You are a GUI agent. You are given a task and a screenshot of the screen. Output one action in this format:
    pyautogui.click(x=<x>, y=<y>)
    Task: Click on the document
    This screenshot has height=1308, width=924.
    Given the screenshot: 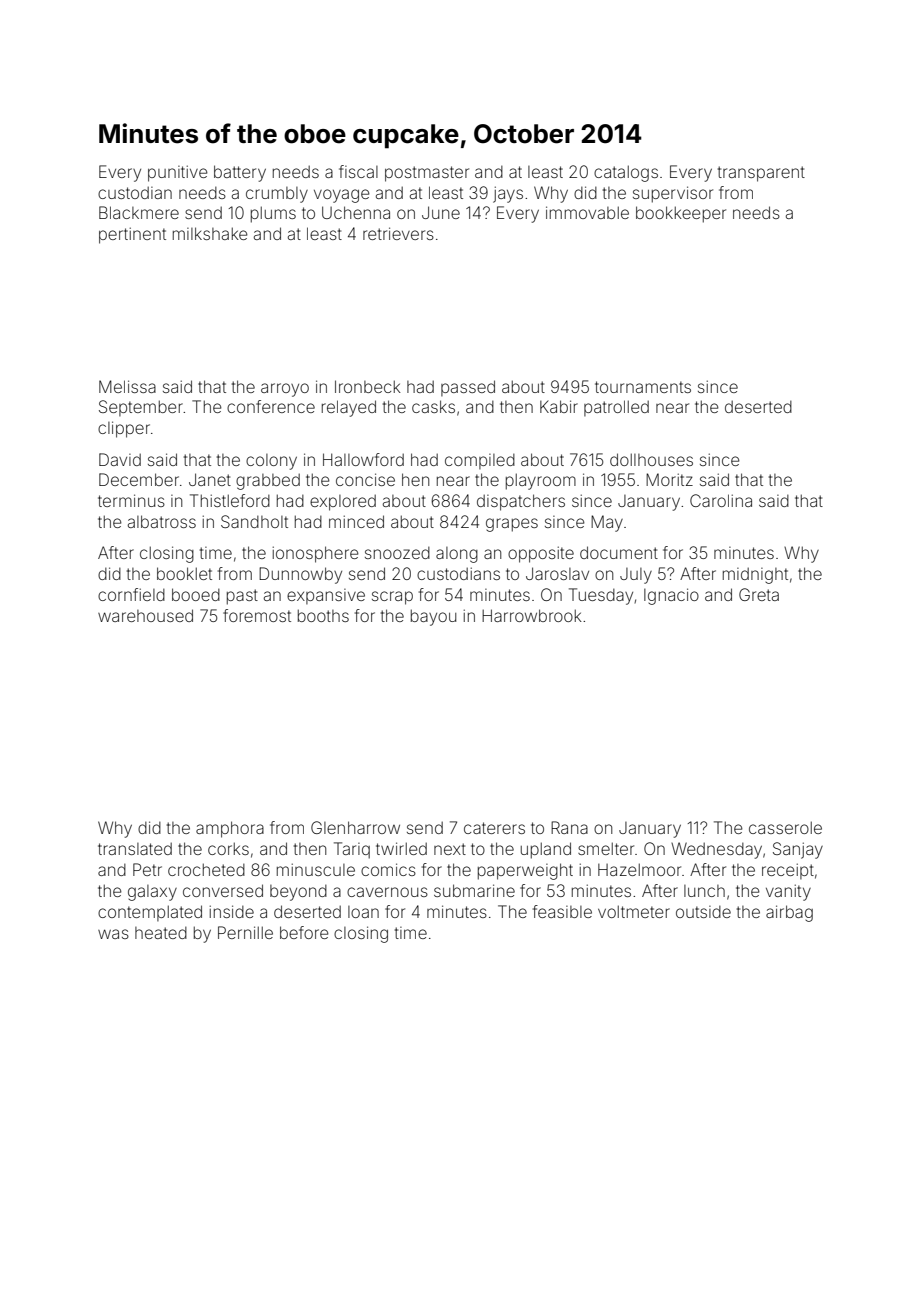 What is the action you would take?
    pyautogui.click(x=619, y=552)
